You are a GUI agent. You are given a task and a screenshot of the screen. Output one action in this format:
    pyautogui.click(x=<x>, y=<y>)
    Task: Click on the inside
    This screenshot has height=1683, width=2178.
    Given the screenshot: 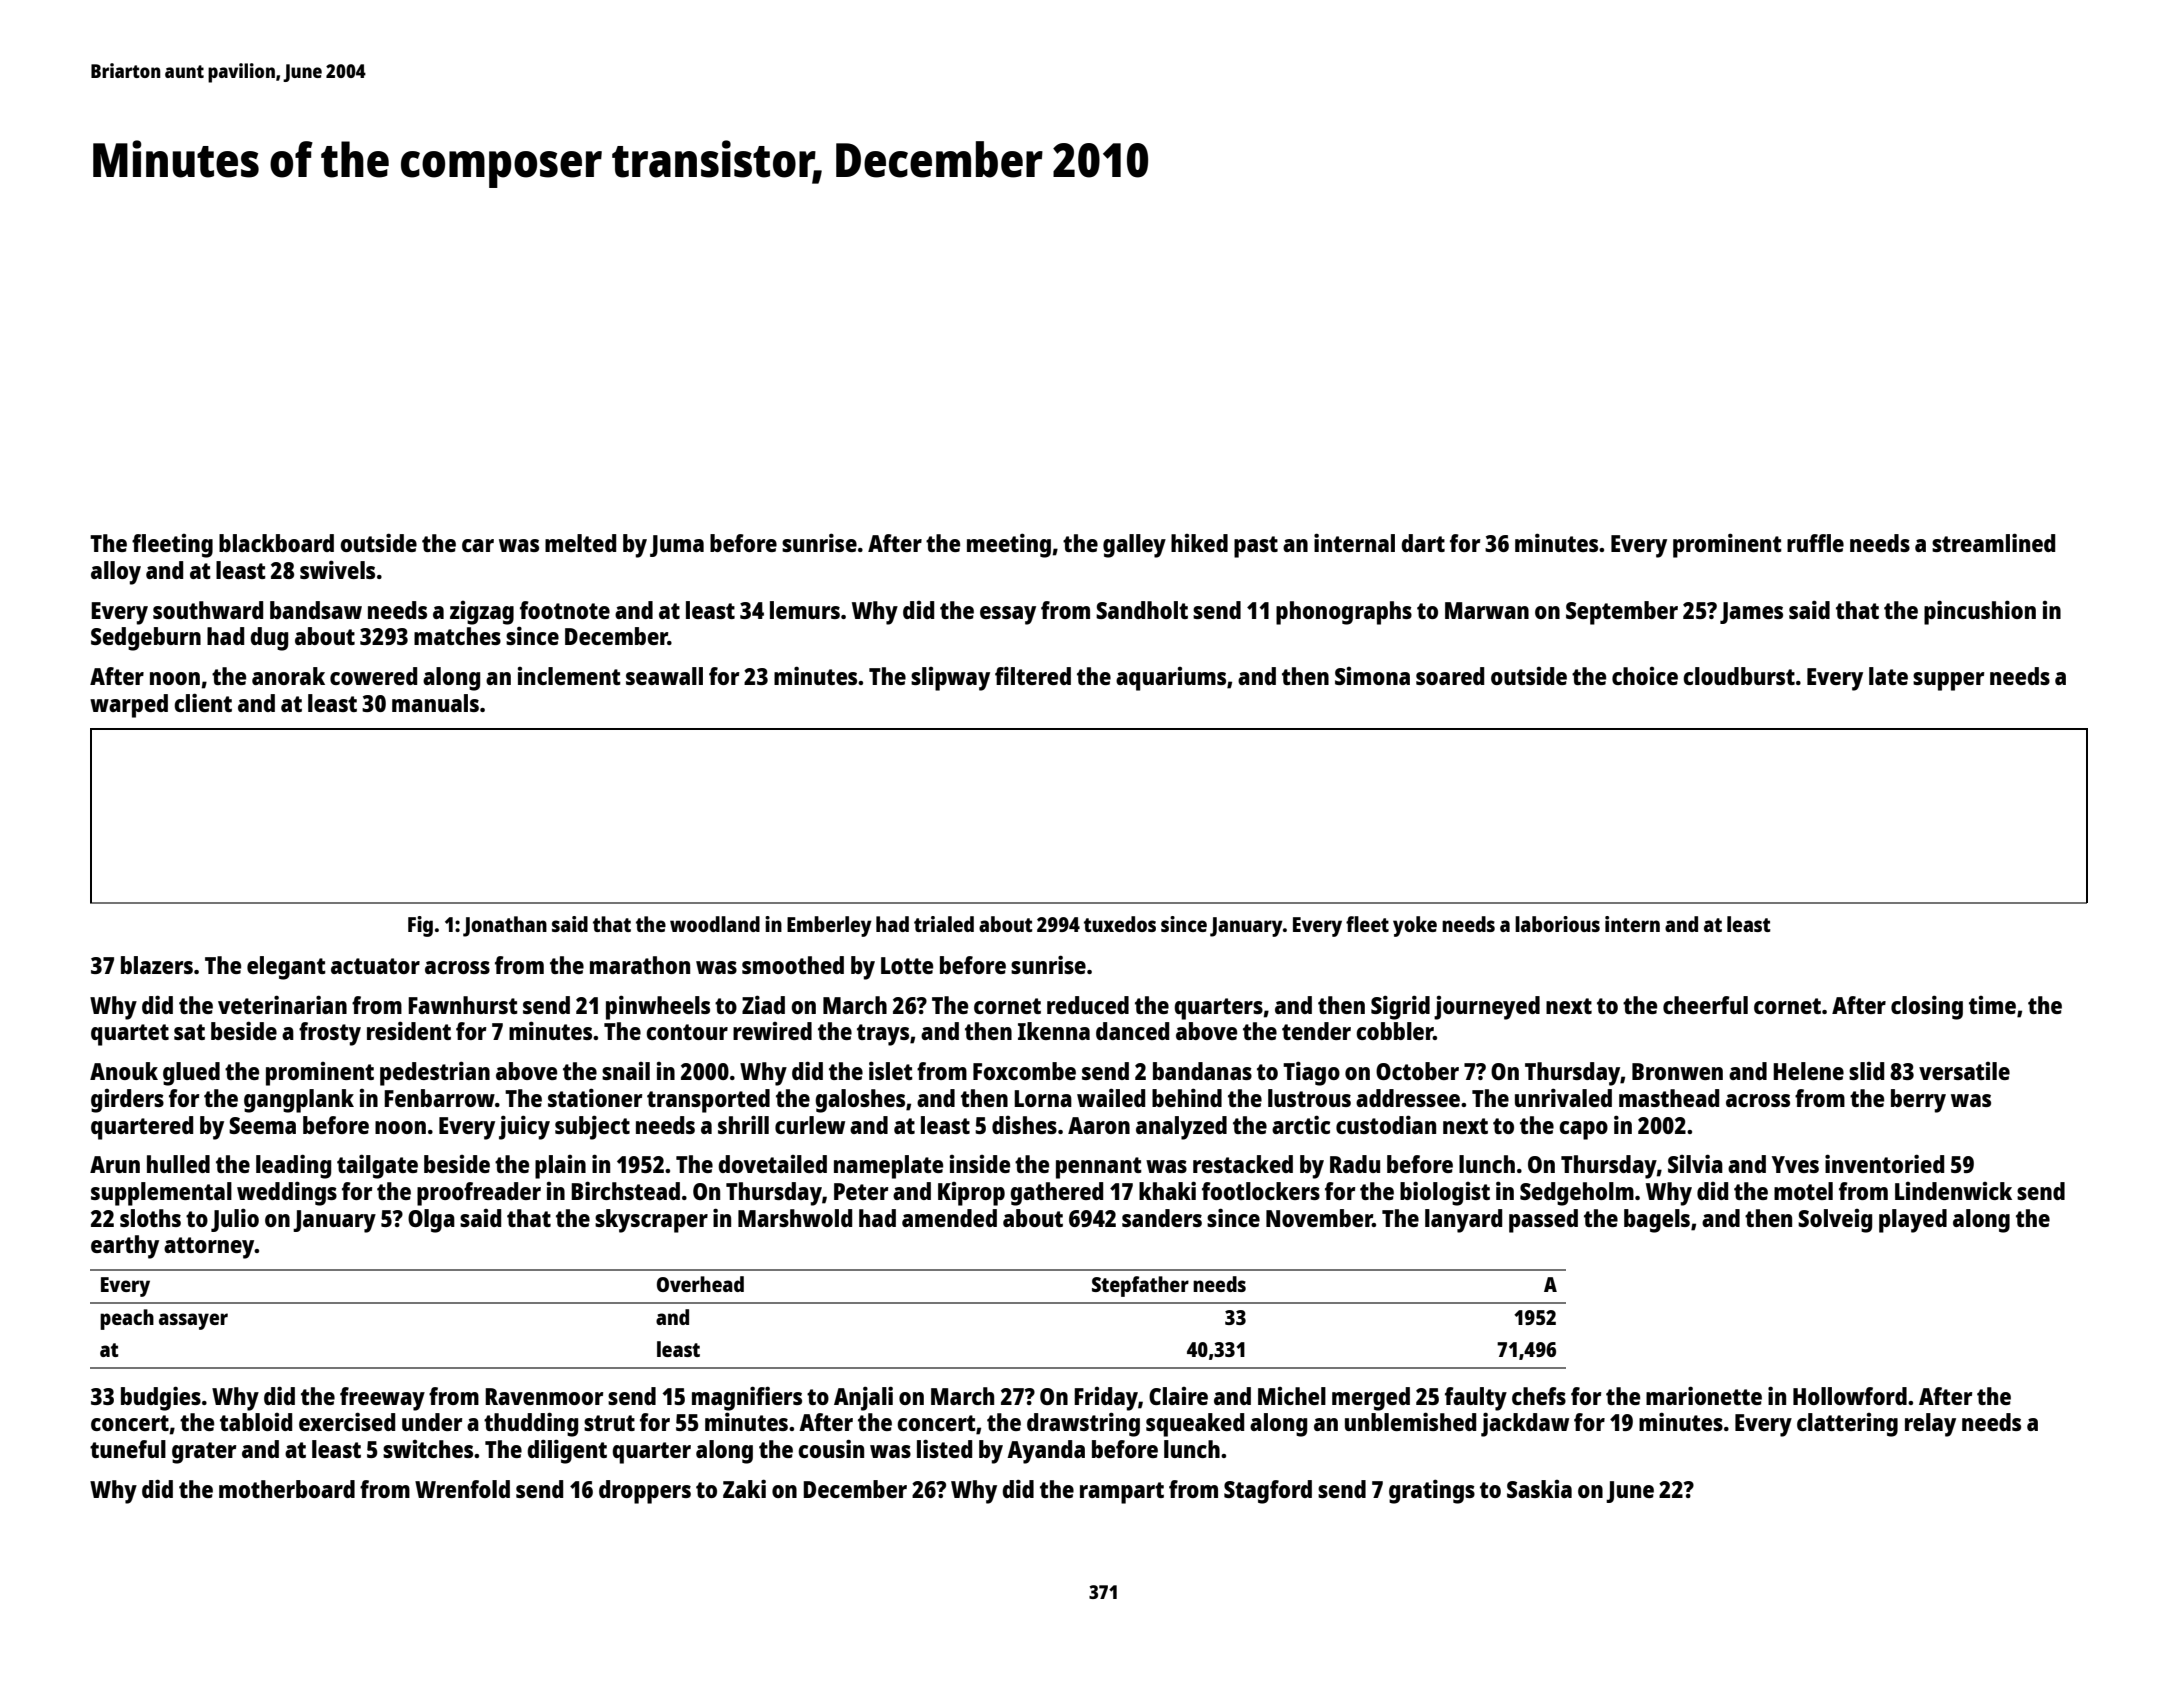 What is the action you would take?
    pyautogui.click(x=980, y=1164)
